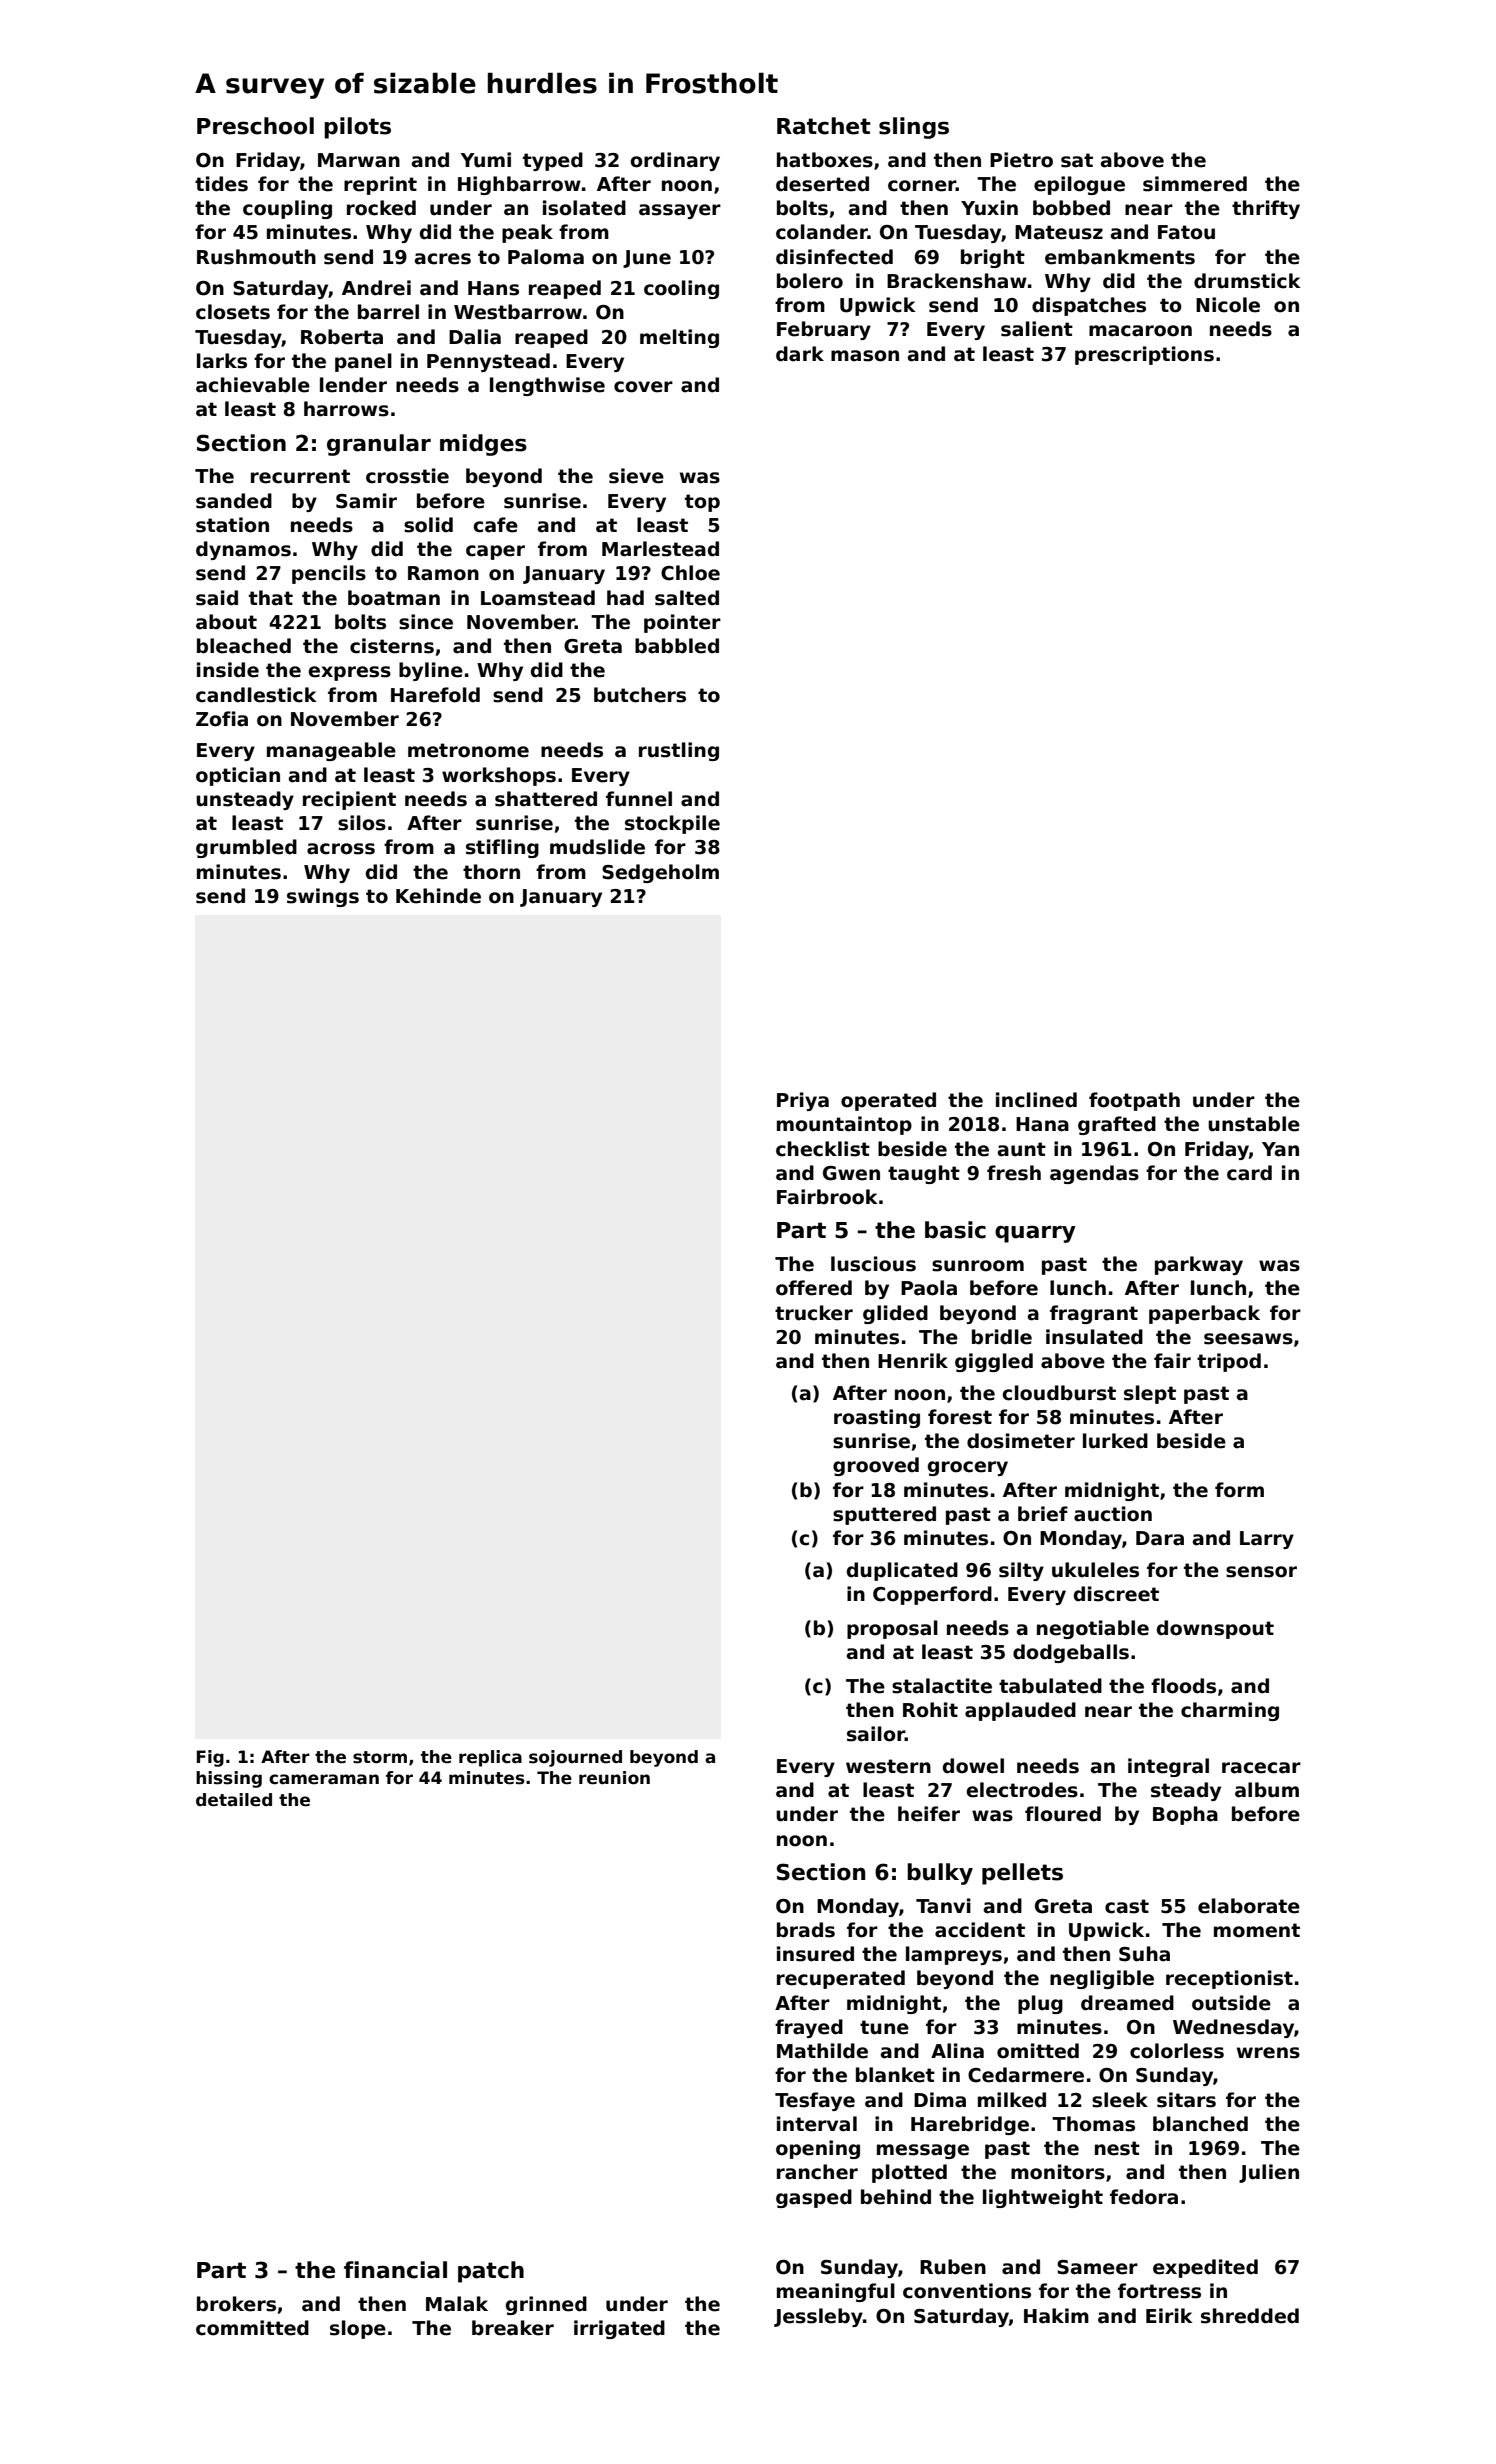  What do you see at coordinates (660, 873) in the image?
I see `Sedgeholm` at bounding box center [660, 873].
